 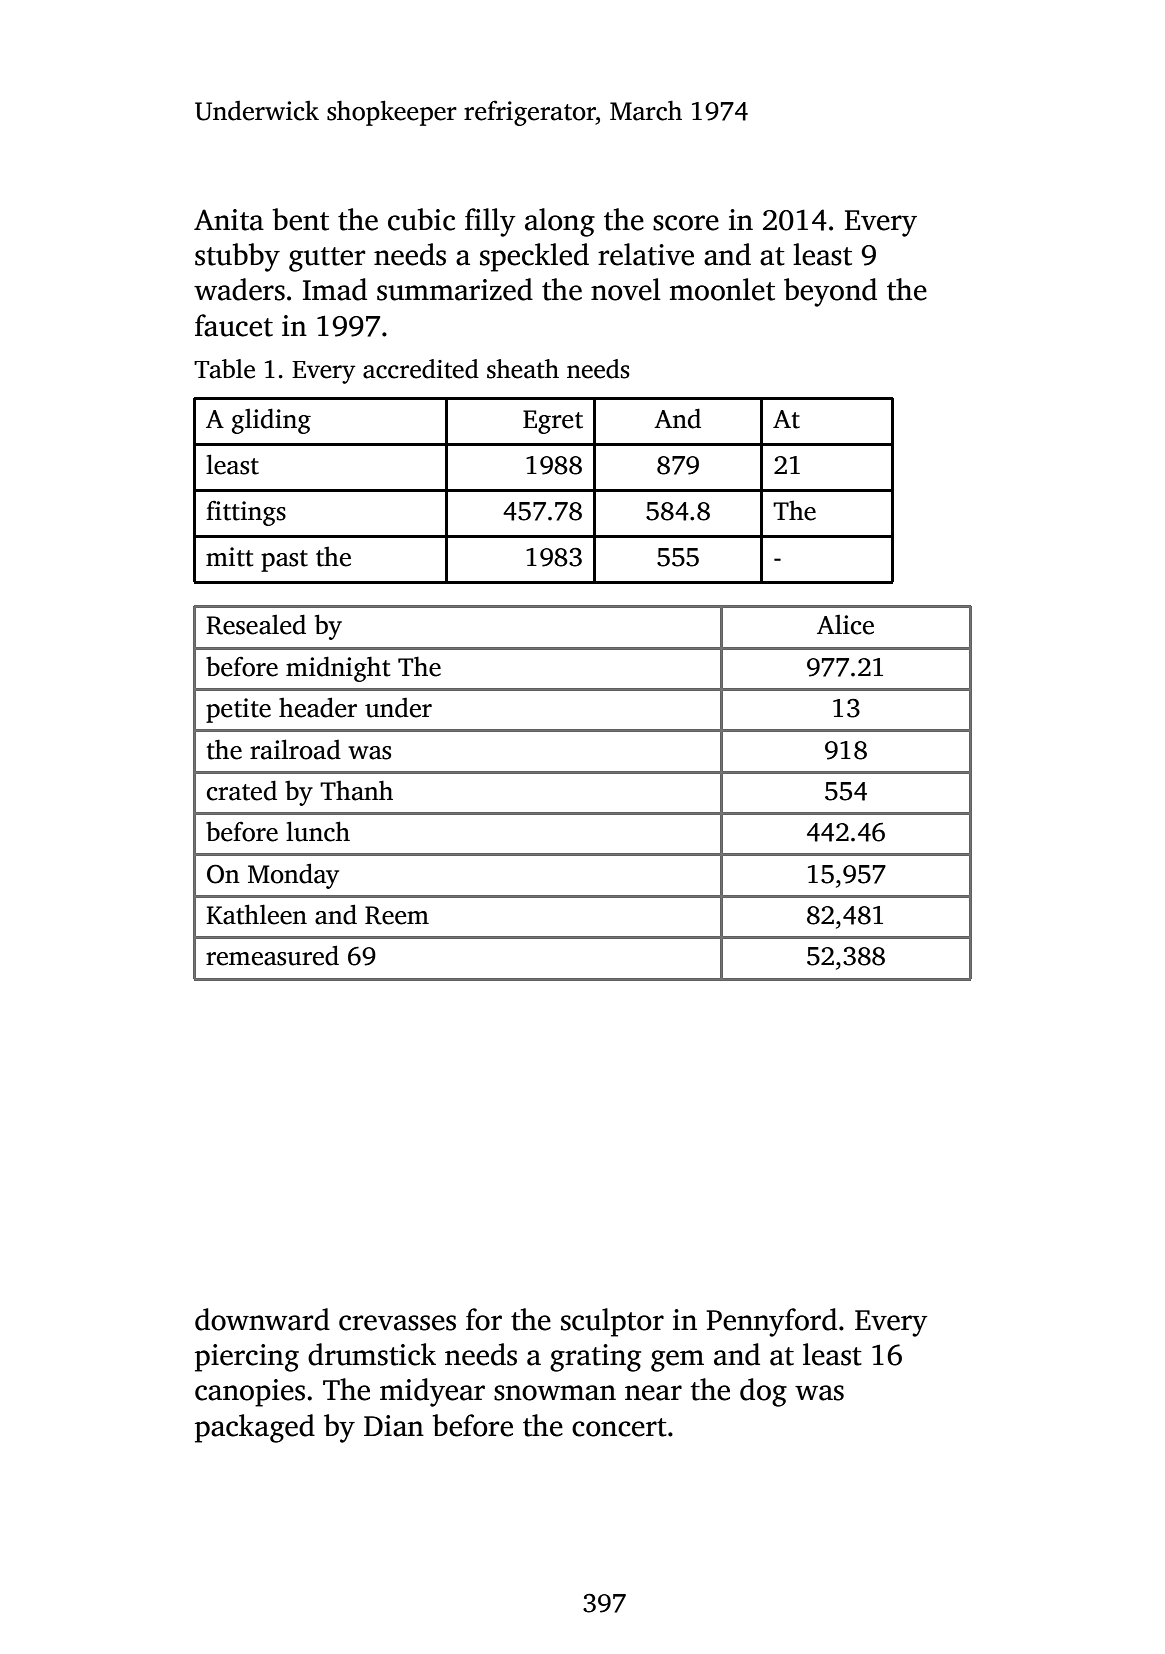 I want to click on beyond, so click(x=830, y=292).
